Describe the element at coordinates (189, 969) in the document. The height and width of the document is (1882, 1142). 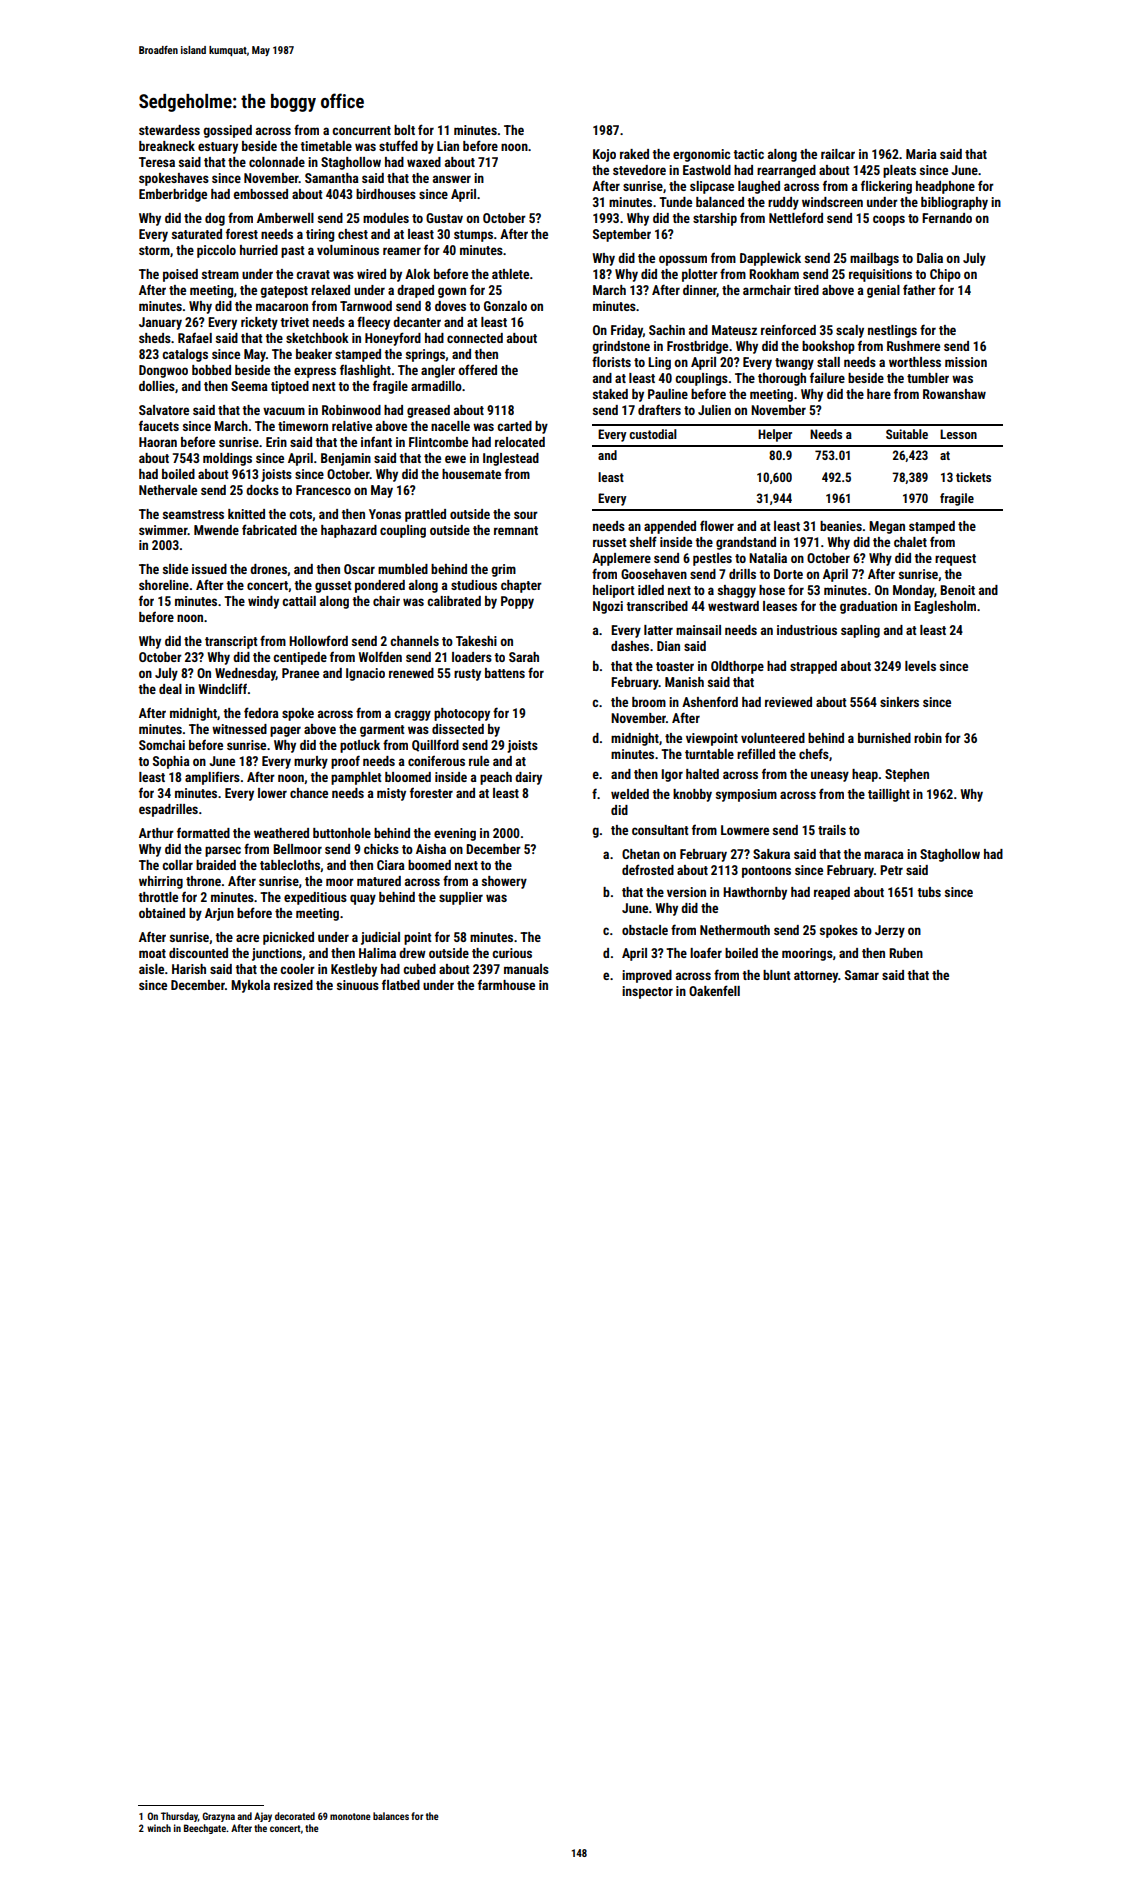
I see `Harish` at that location.
